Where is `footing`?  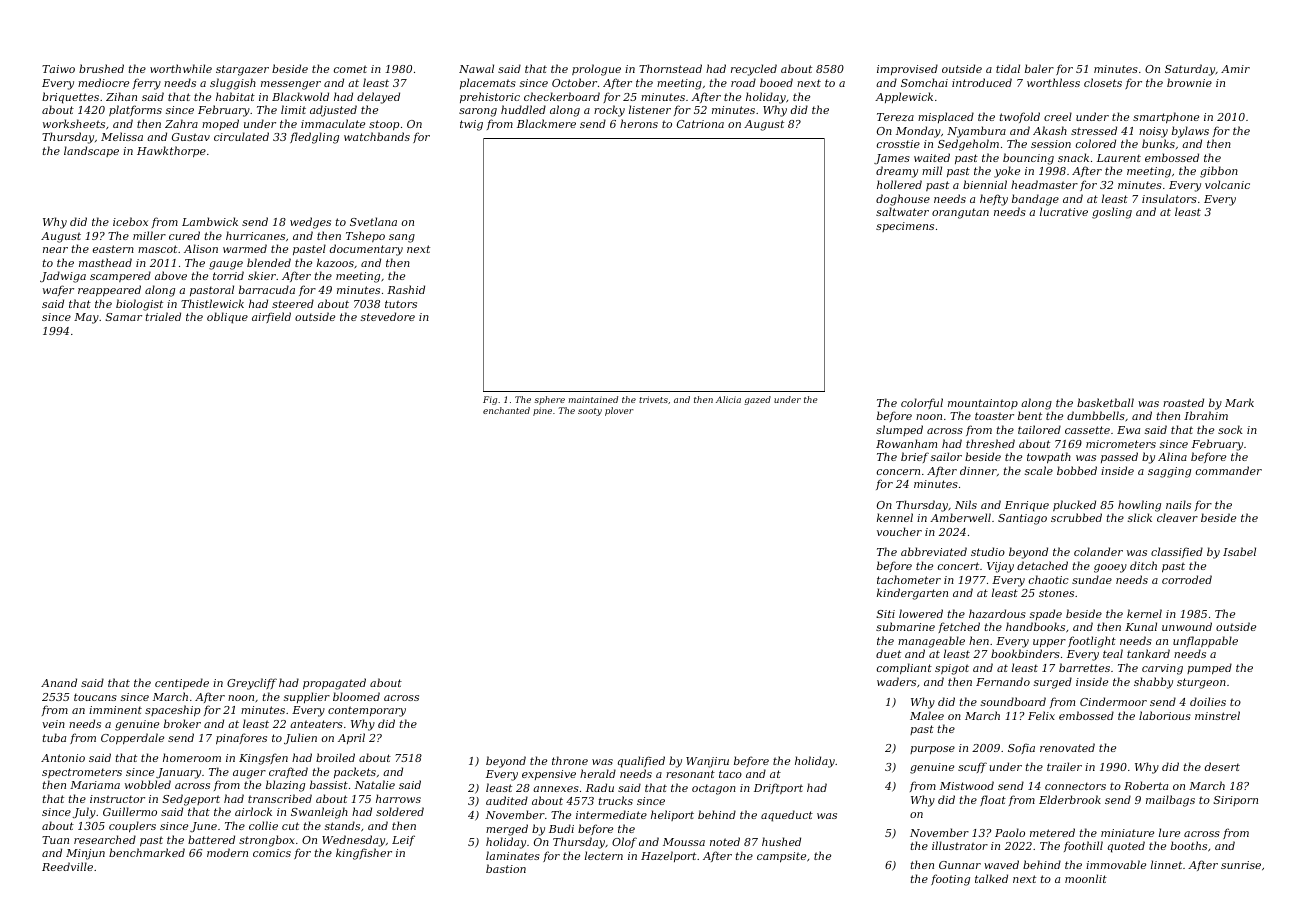 footing is located at coordinates (950, 880).
